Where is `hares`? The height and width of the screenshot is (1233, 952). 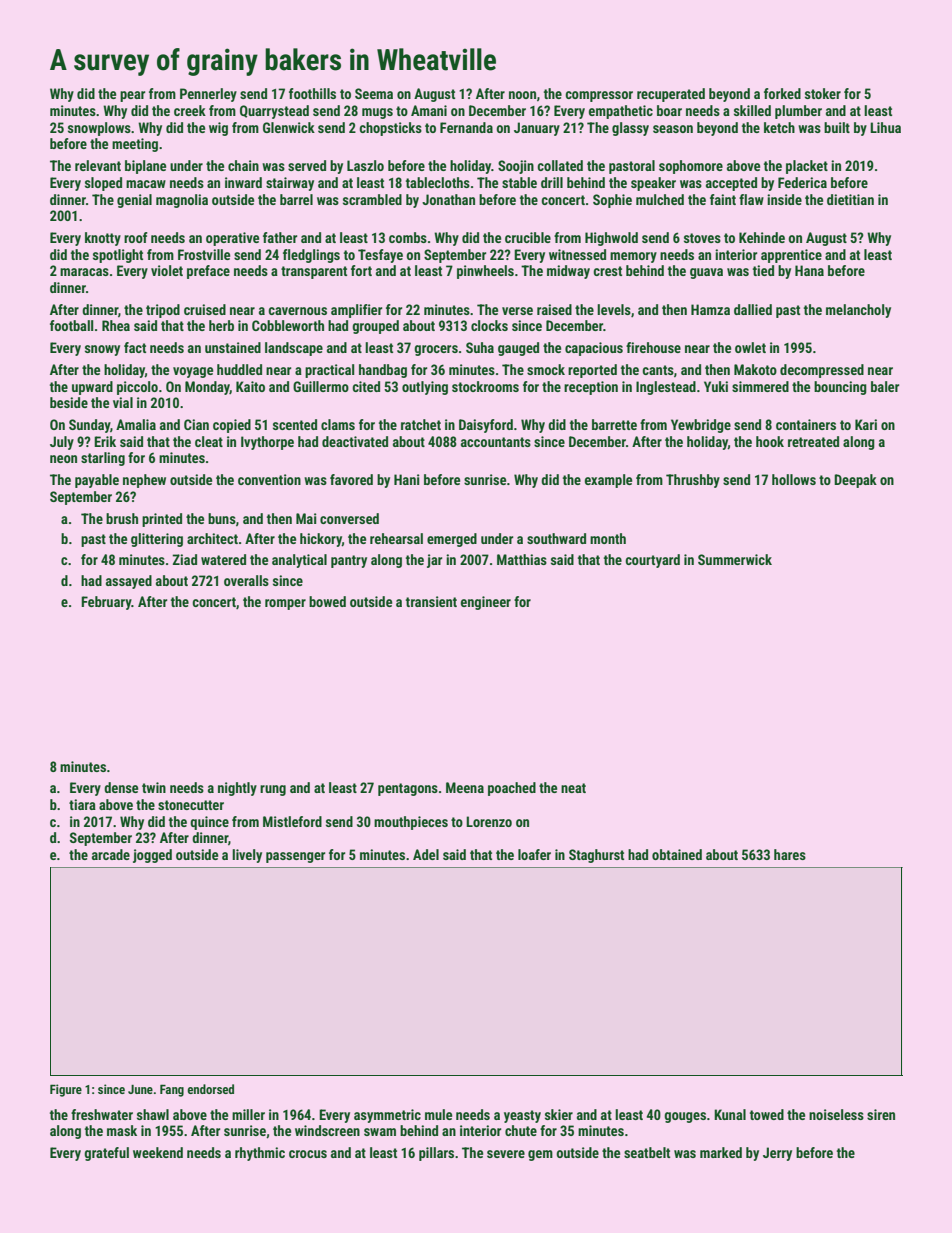 hares is located at coordinates (790, 854).
